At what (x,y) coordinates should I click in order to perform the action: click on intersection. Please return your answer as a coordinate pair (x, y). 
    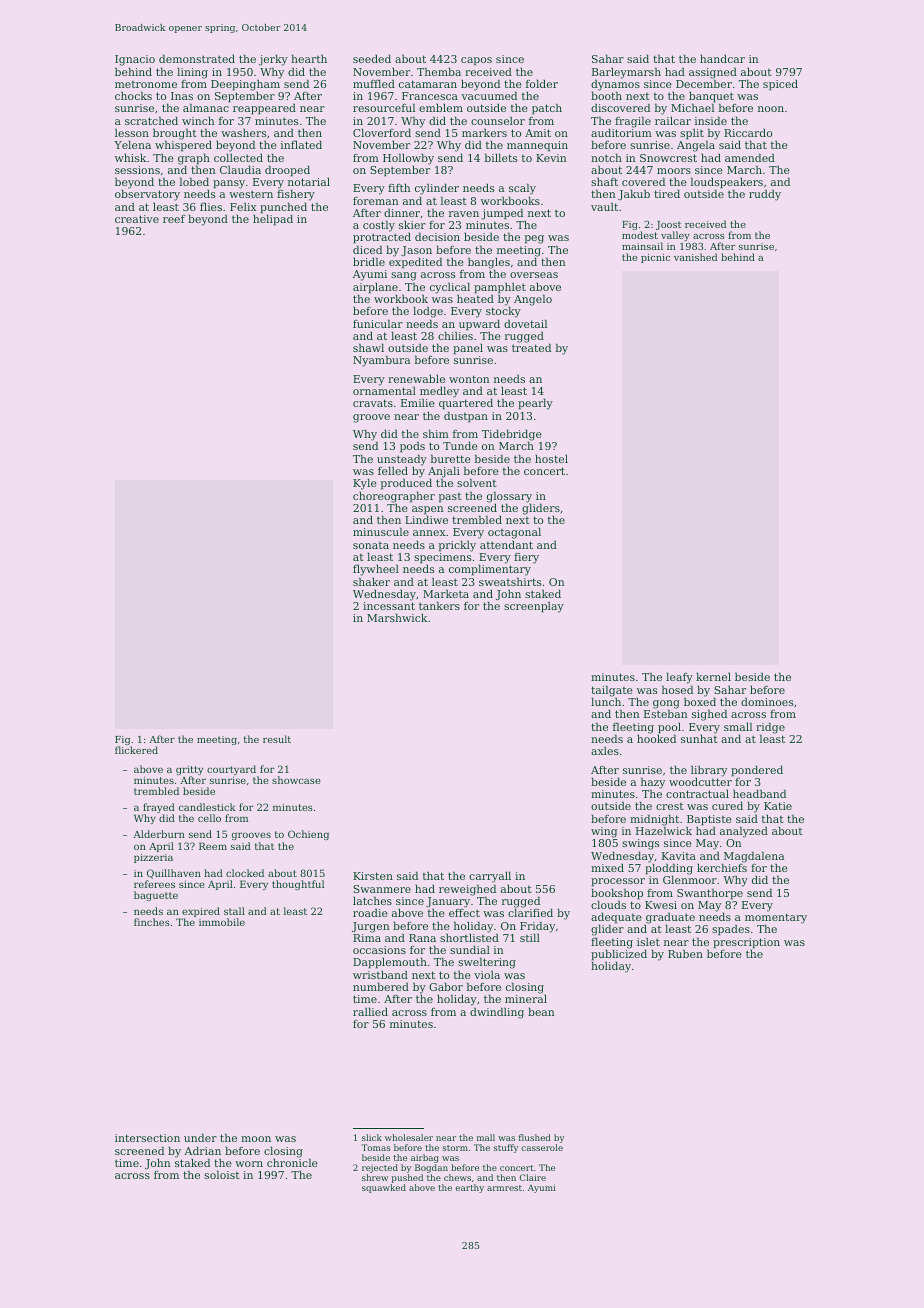
    Looking at the image, I should click on (147, 1138).
